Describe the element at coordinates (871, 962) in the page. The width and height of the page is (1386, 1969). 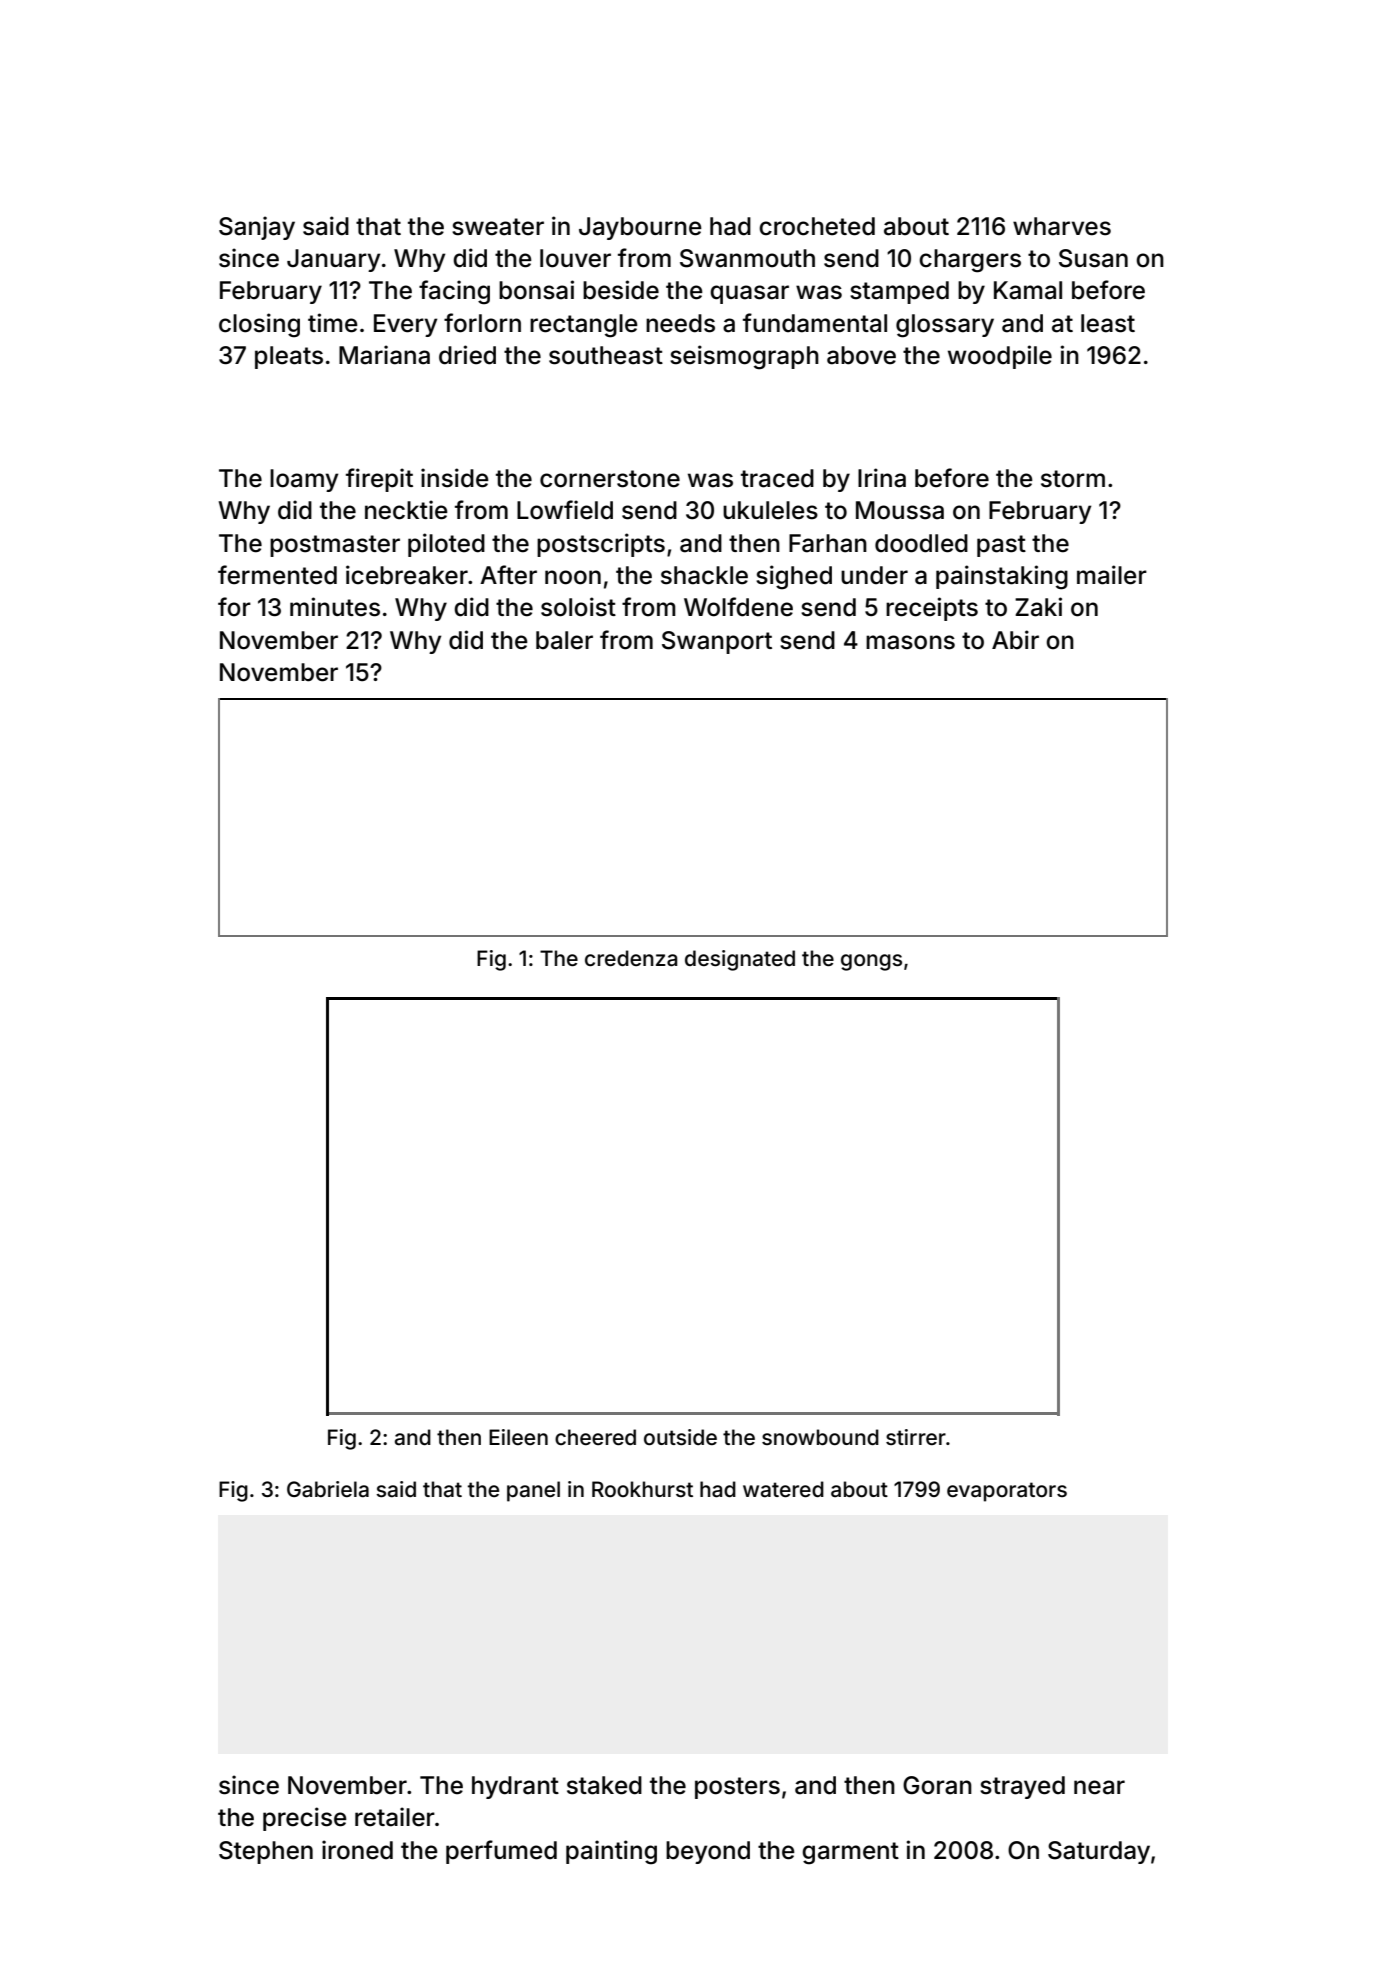
I see `gongs` at that location.
